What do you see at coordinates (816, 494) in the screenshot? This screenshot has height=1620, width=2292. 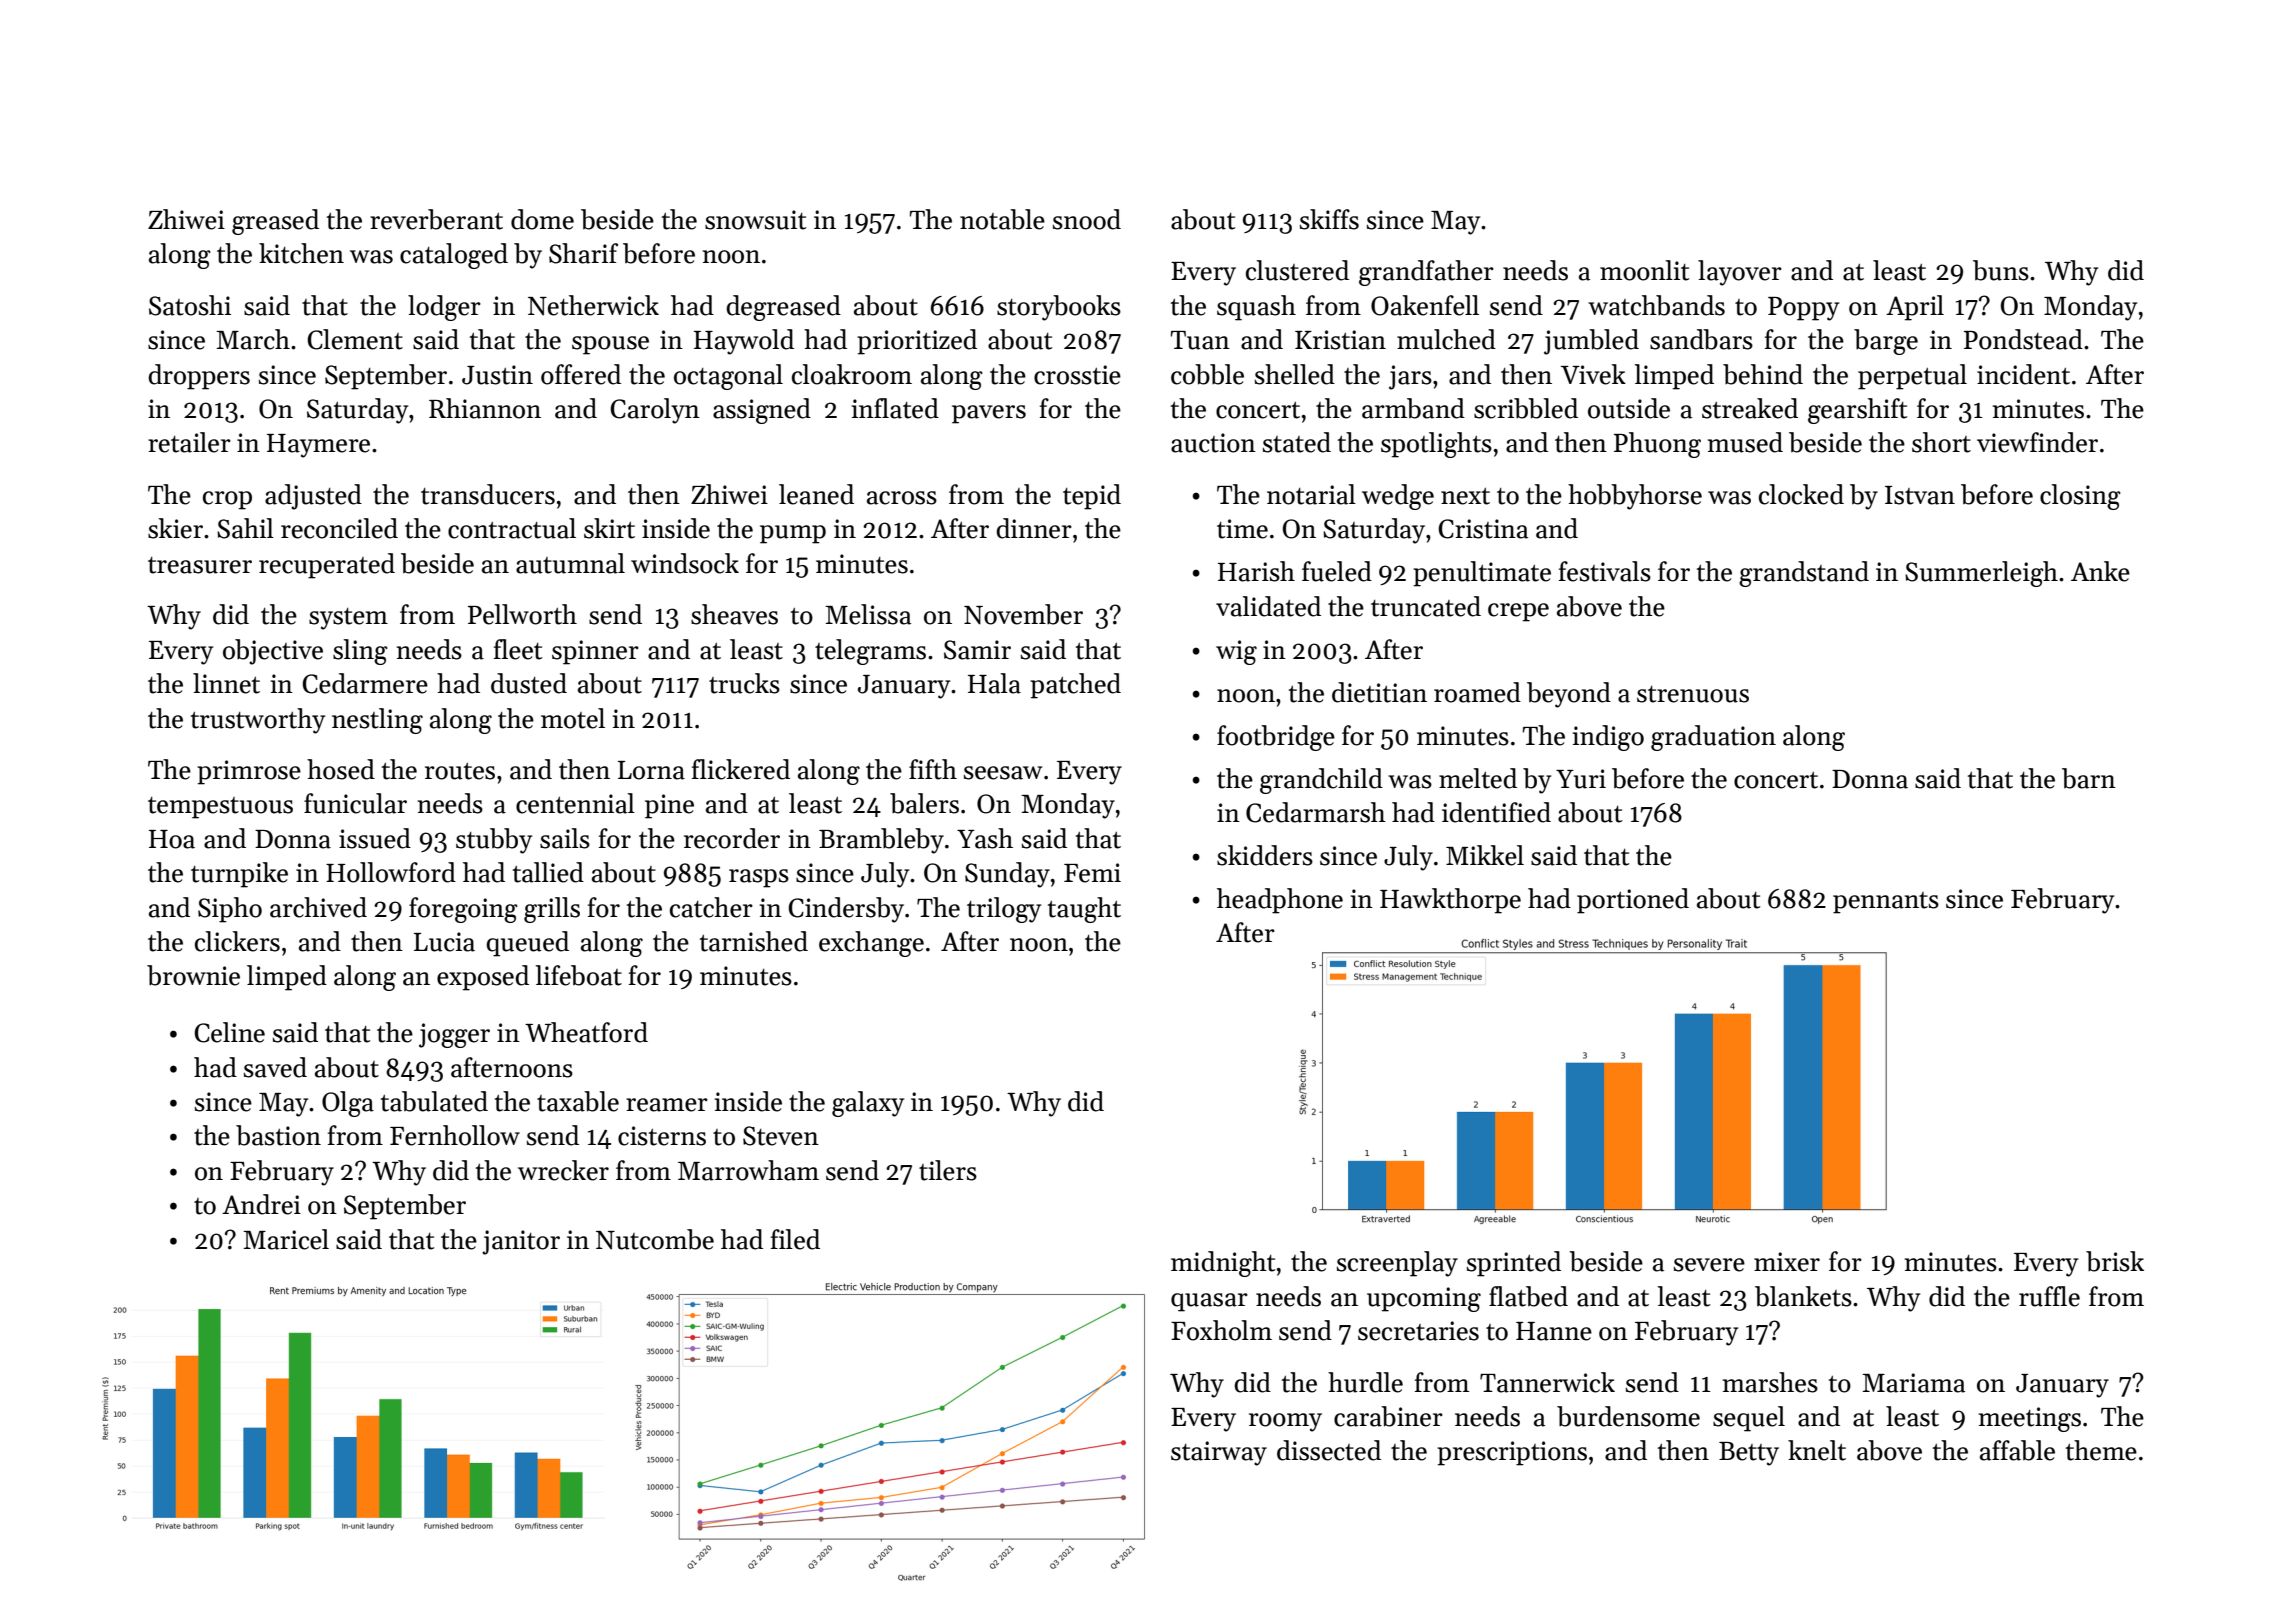 I see `leaned` at bounding box center [816, 494].
